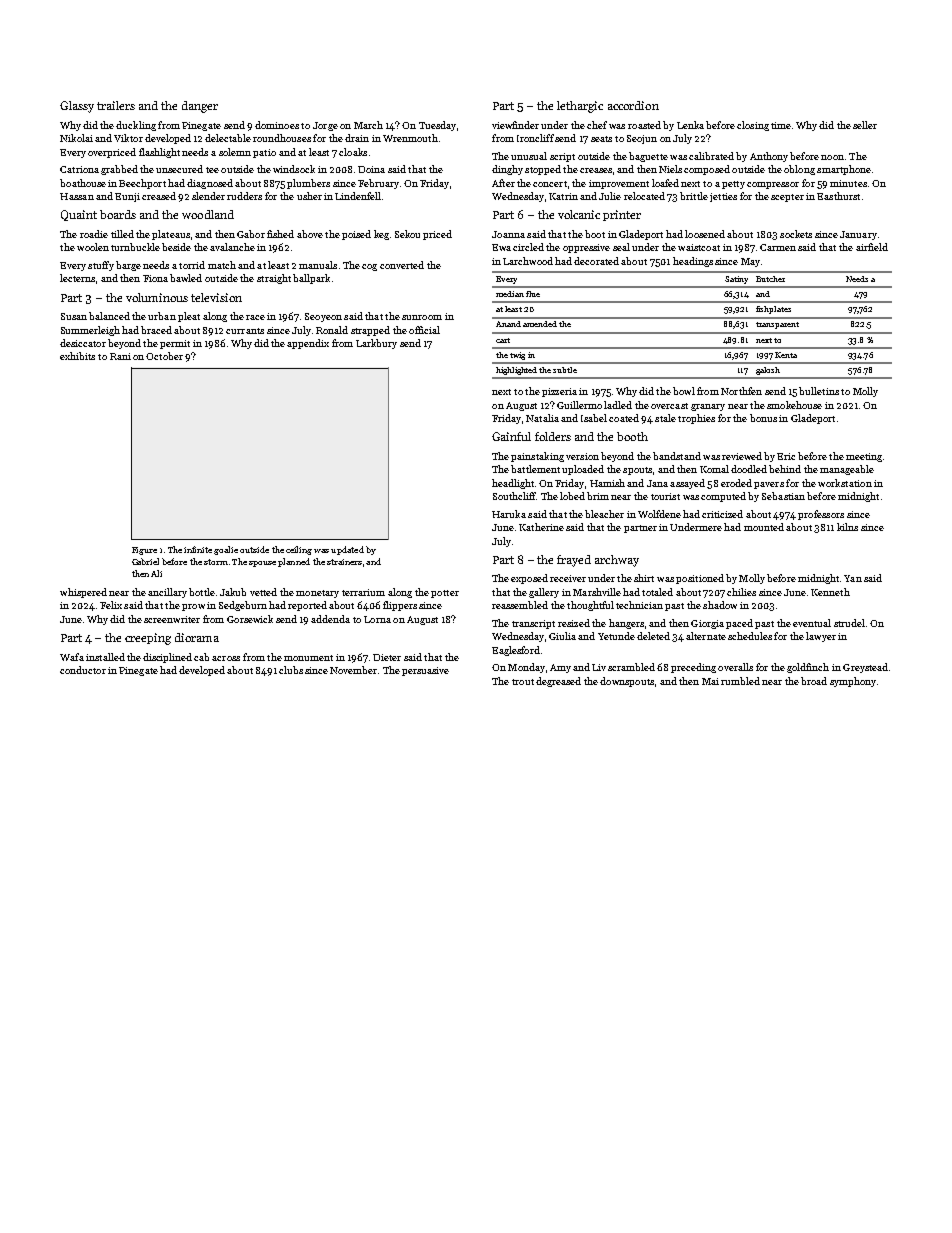  Describe the element at coordinates (226, 550) in the screenshot. I see `goalie` at that location.
